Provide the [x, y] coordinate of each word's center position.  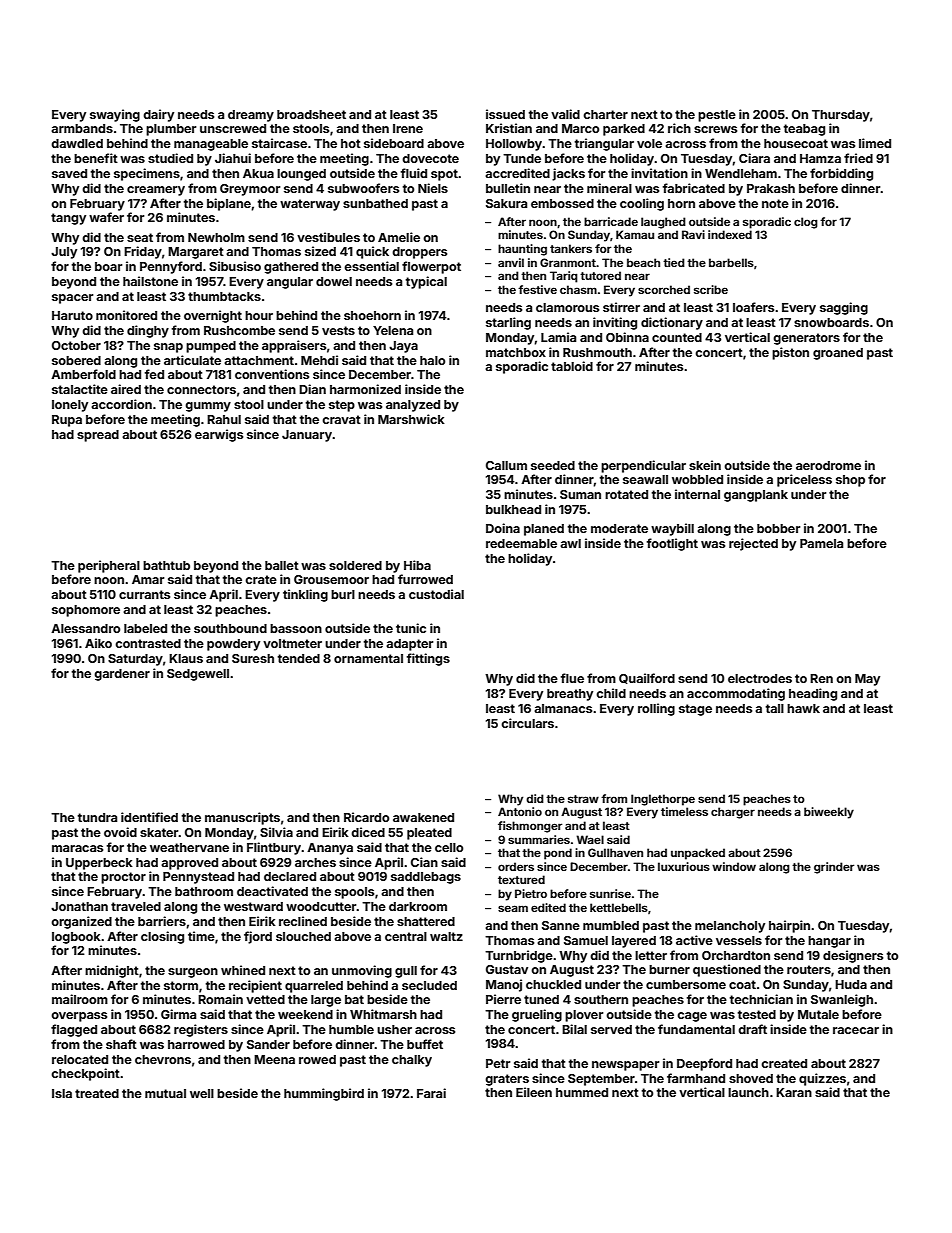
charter [605, 114]
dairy [158, 115]
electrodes [760, 678]
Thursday [841, 116]
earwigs [219, 435]
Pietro [531, 893]
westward [253, 906]
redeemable [521, 543]
